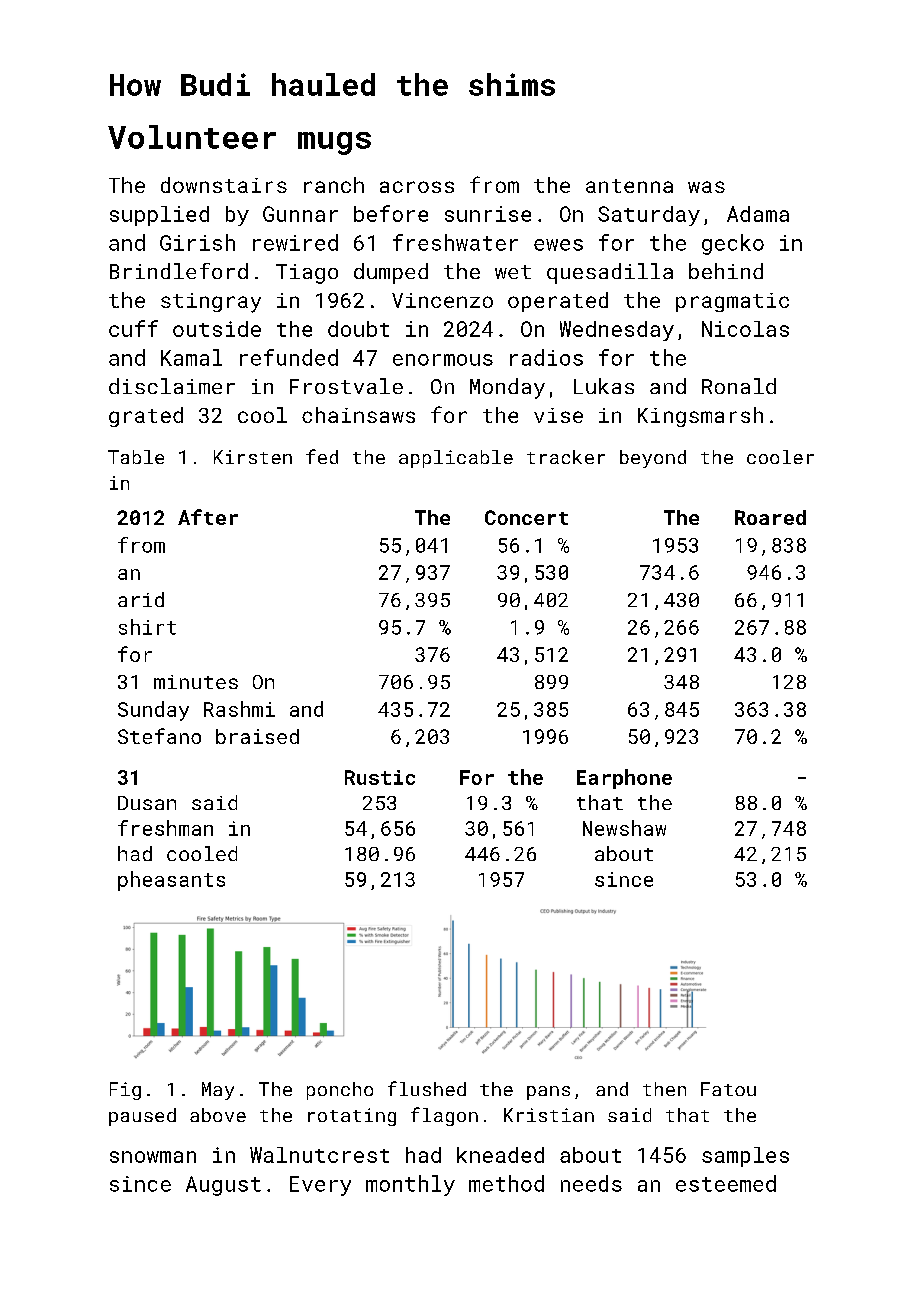  What do you see at coordinates (192, 137) in the screenshot?
I see `Volunteer` at bounding box center [192, 137].
